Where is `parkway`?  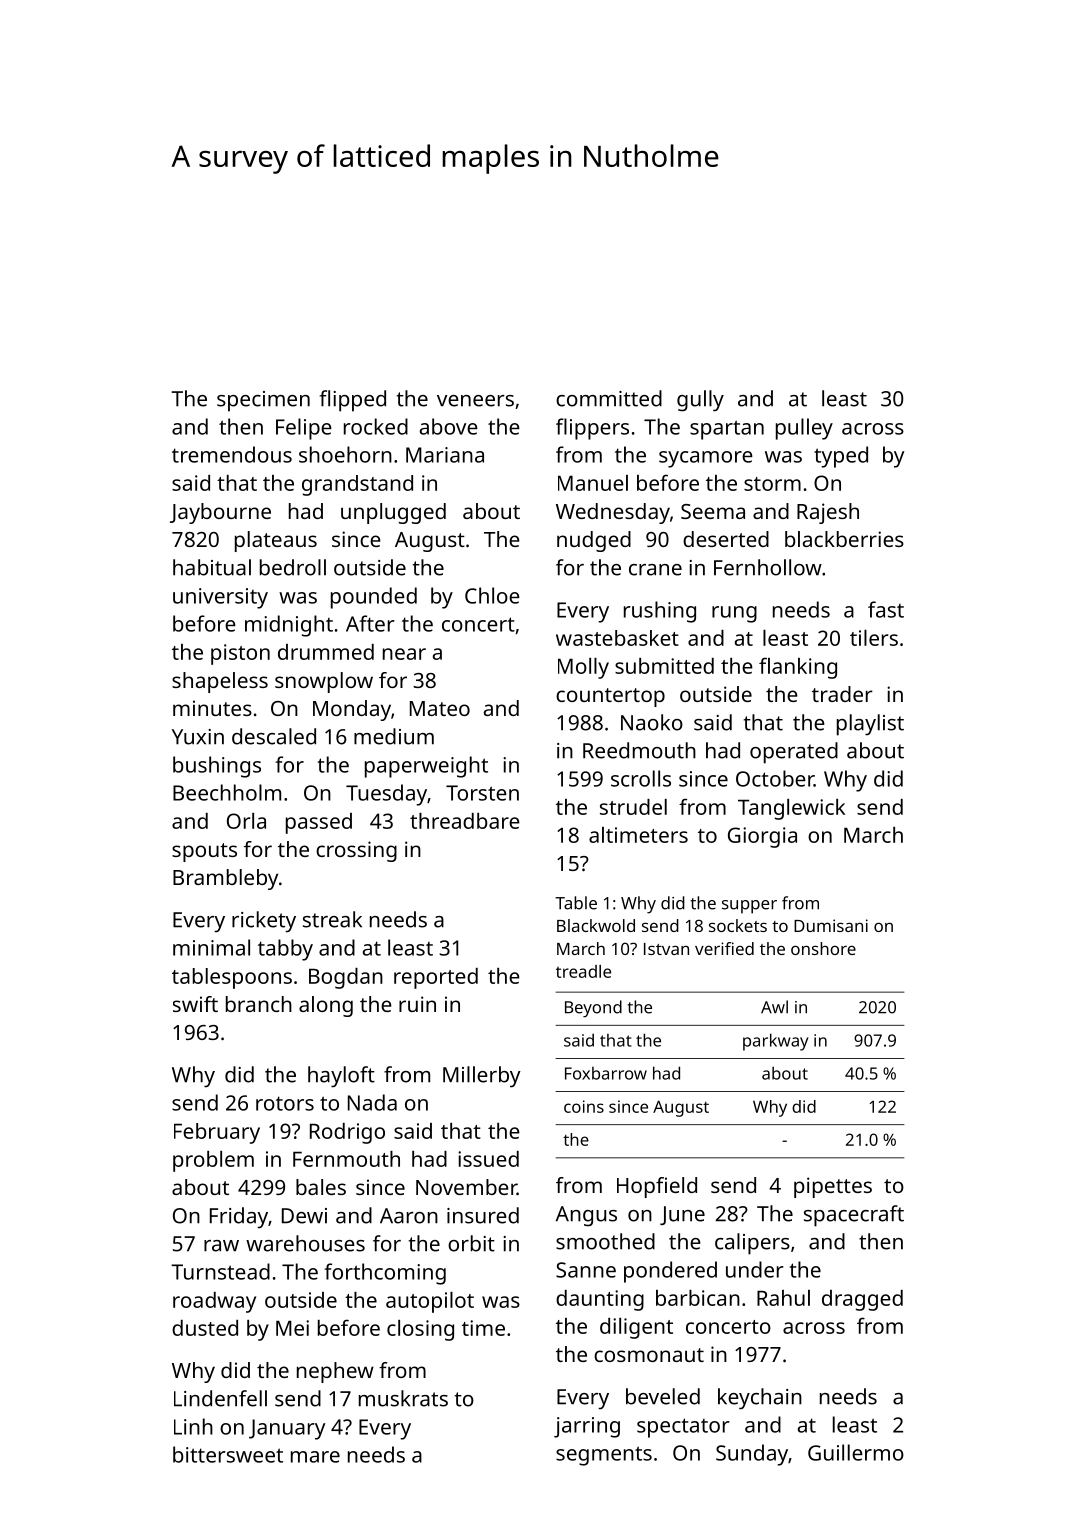 parkway is located at coordinates (775, 1042).
